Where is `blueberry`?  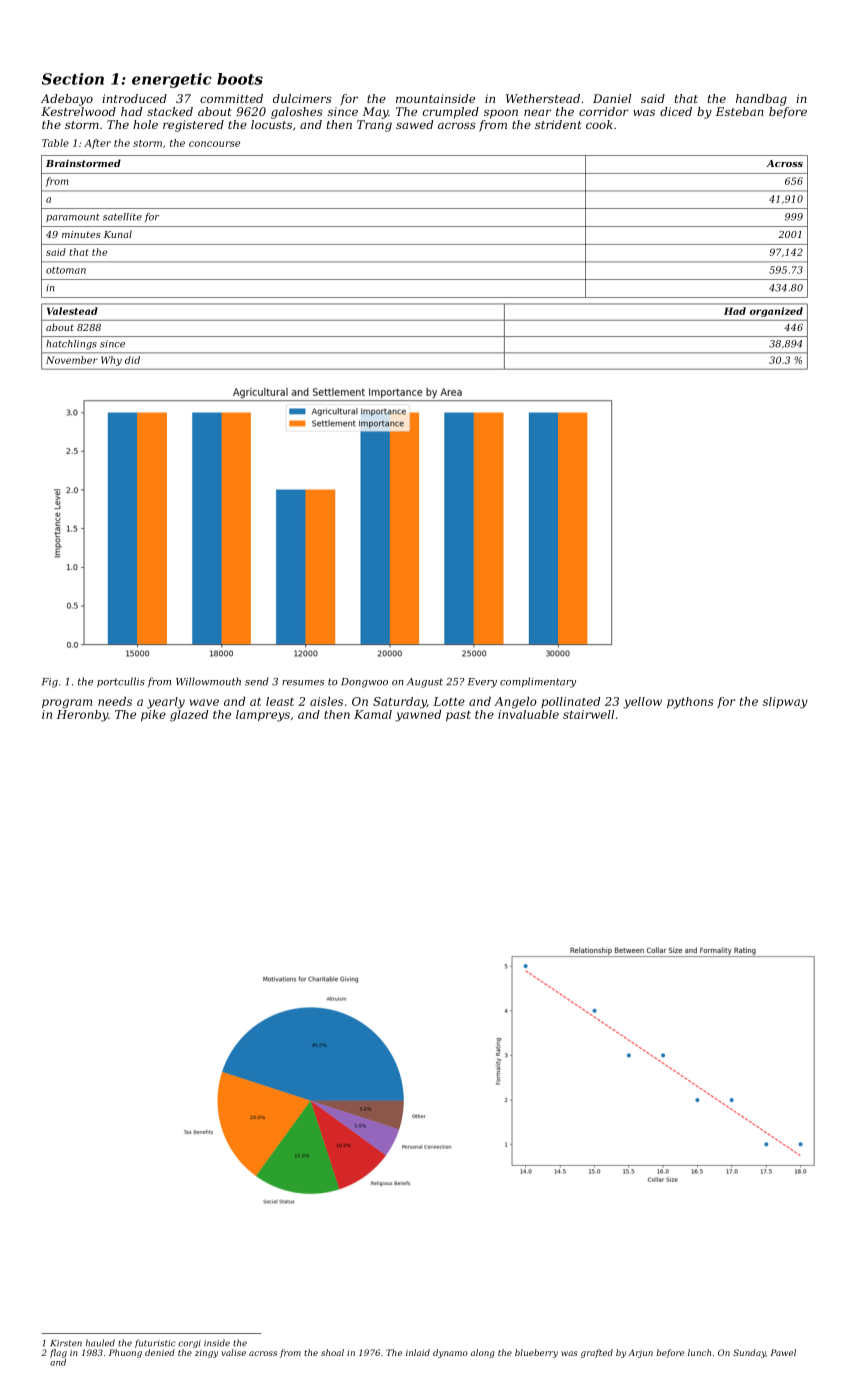
blueberry is located at coordinates (536, 1353).
